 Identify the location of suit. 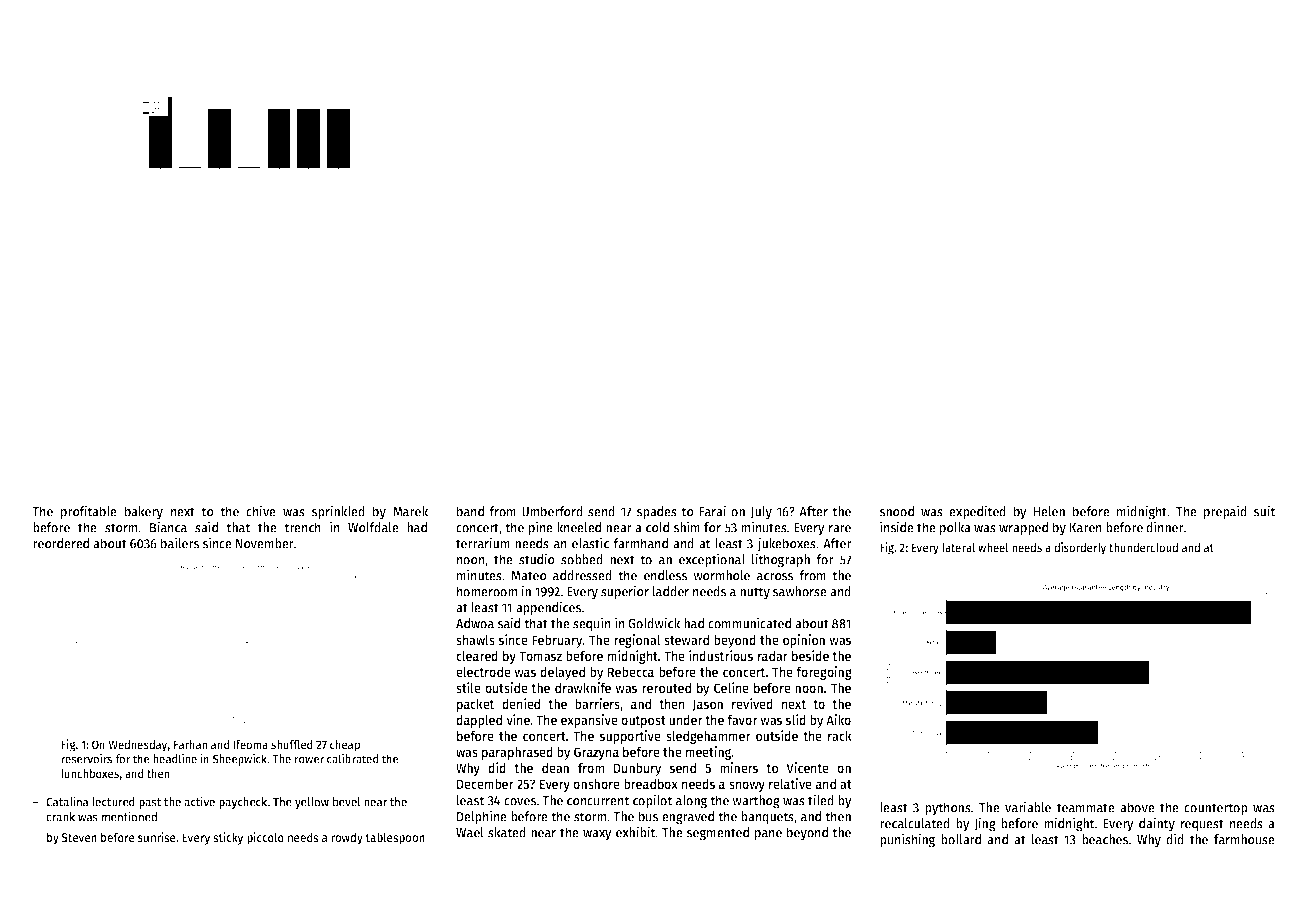
(1264, 511).
